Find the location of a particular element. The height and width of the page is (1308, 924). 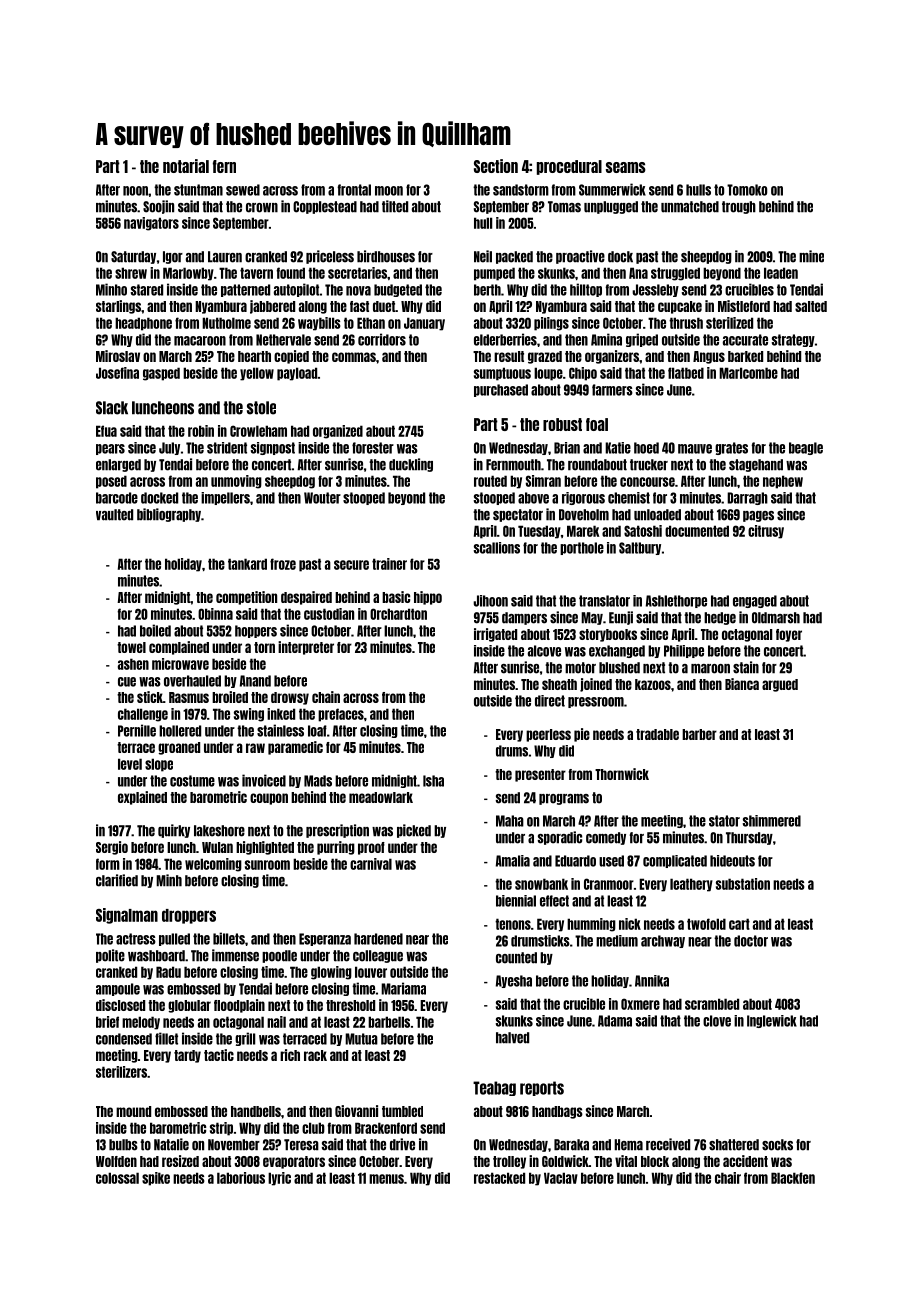

mine is located at coordinates (811, 256).
